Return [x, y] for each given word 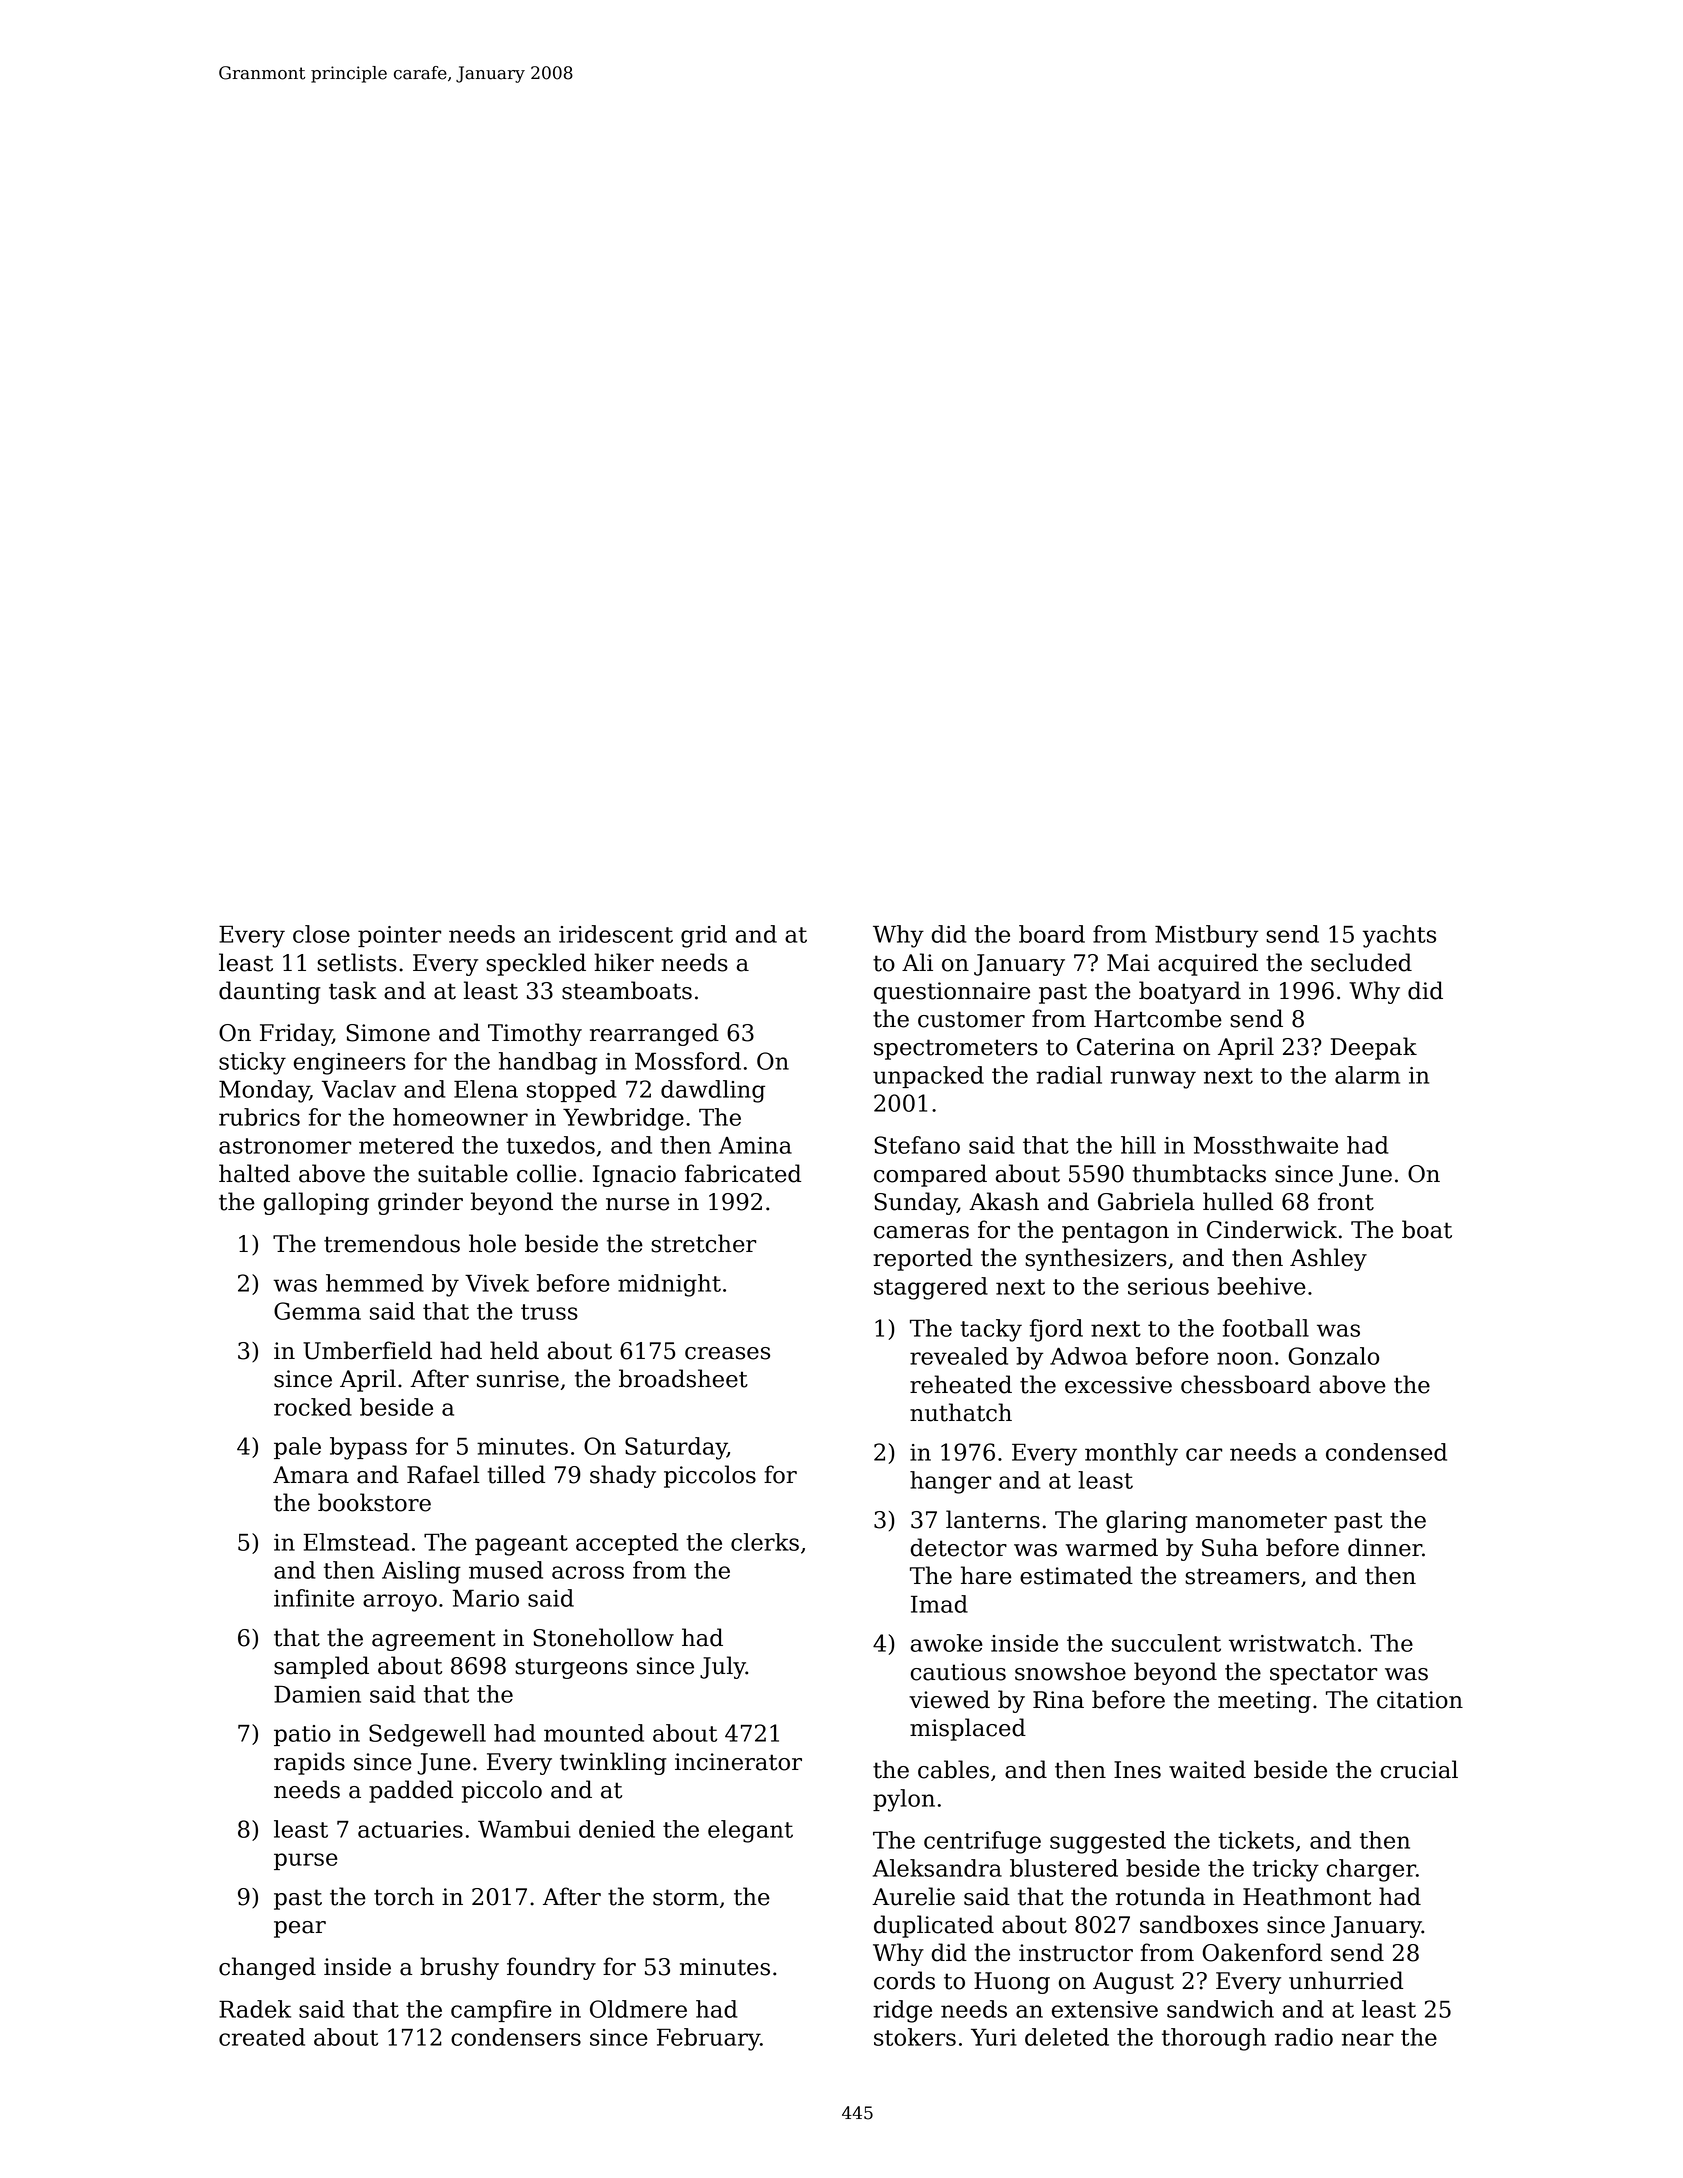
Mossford [688, 1061]
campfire [501, 2011]
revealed [959, 1356]
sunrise [518, 1379]
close [321, 934]
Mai [1128, 963]
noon [1245, 1358]
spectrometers [956, 1049]
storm [685, 1897]
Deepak [1373, 1048]
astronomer [285, 1146]
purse [306, 1861]
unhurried [1346, 1980]
